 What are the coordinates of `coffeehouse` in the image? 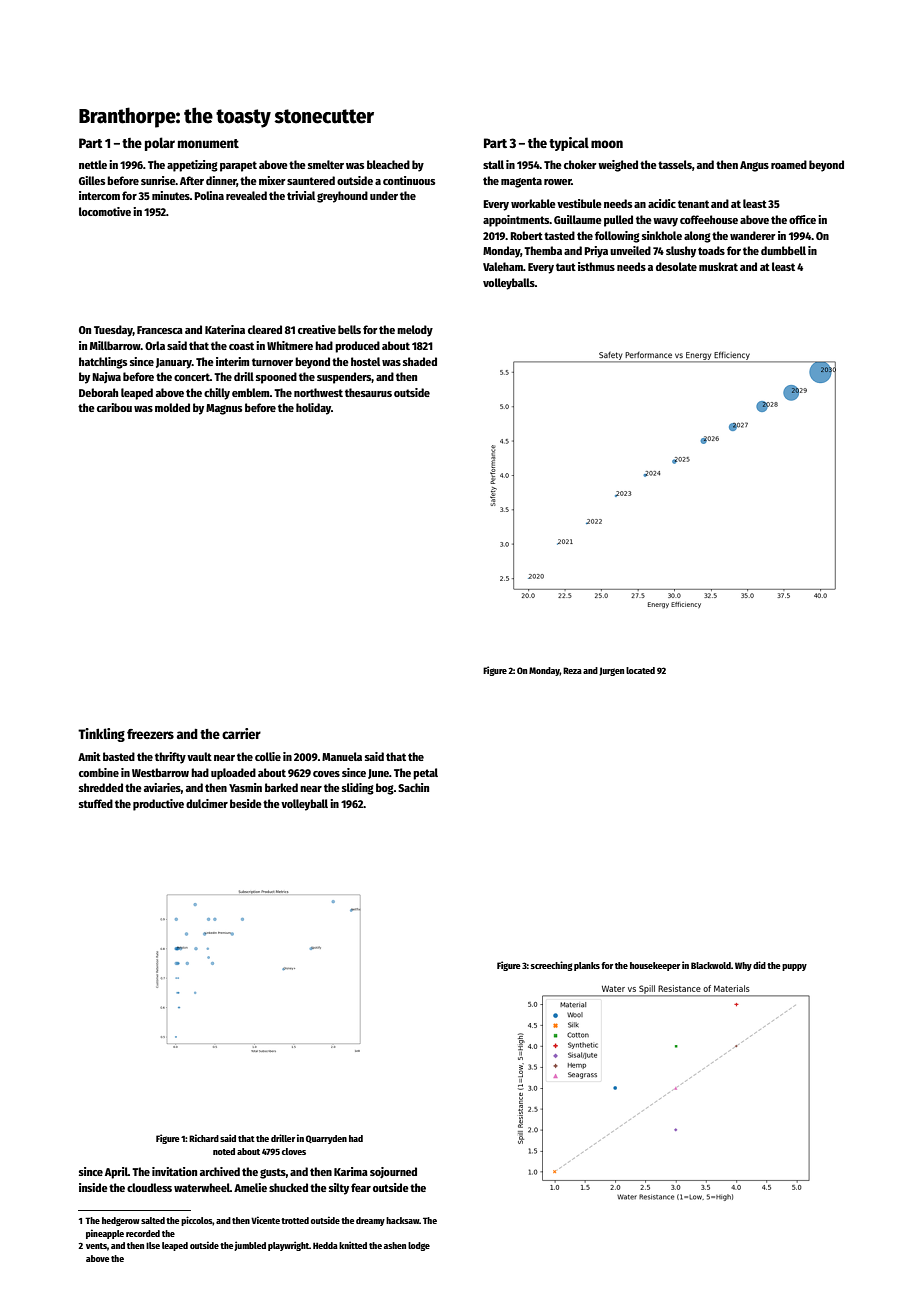 It's located at (709, 219).
